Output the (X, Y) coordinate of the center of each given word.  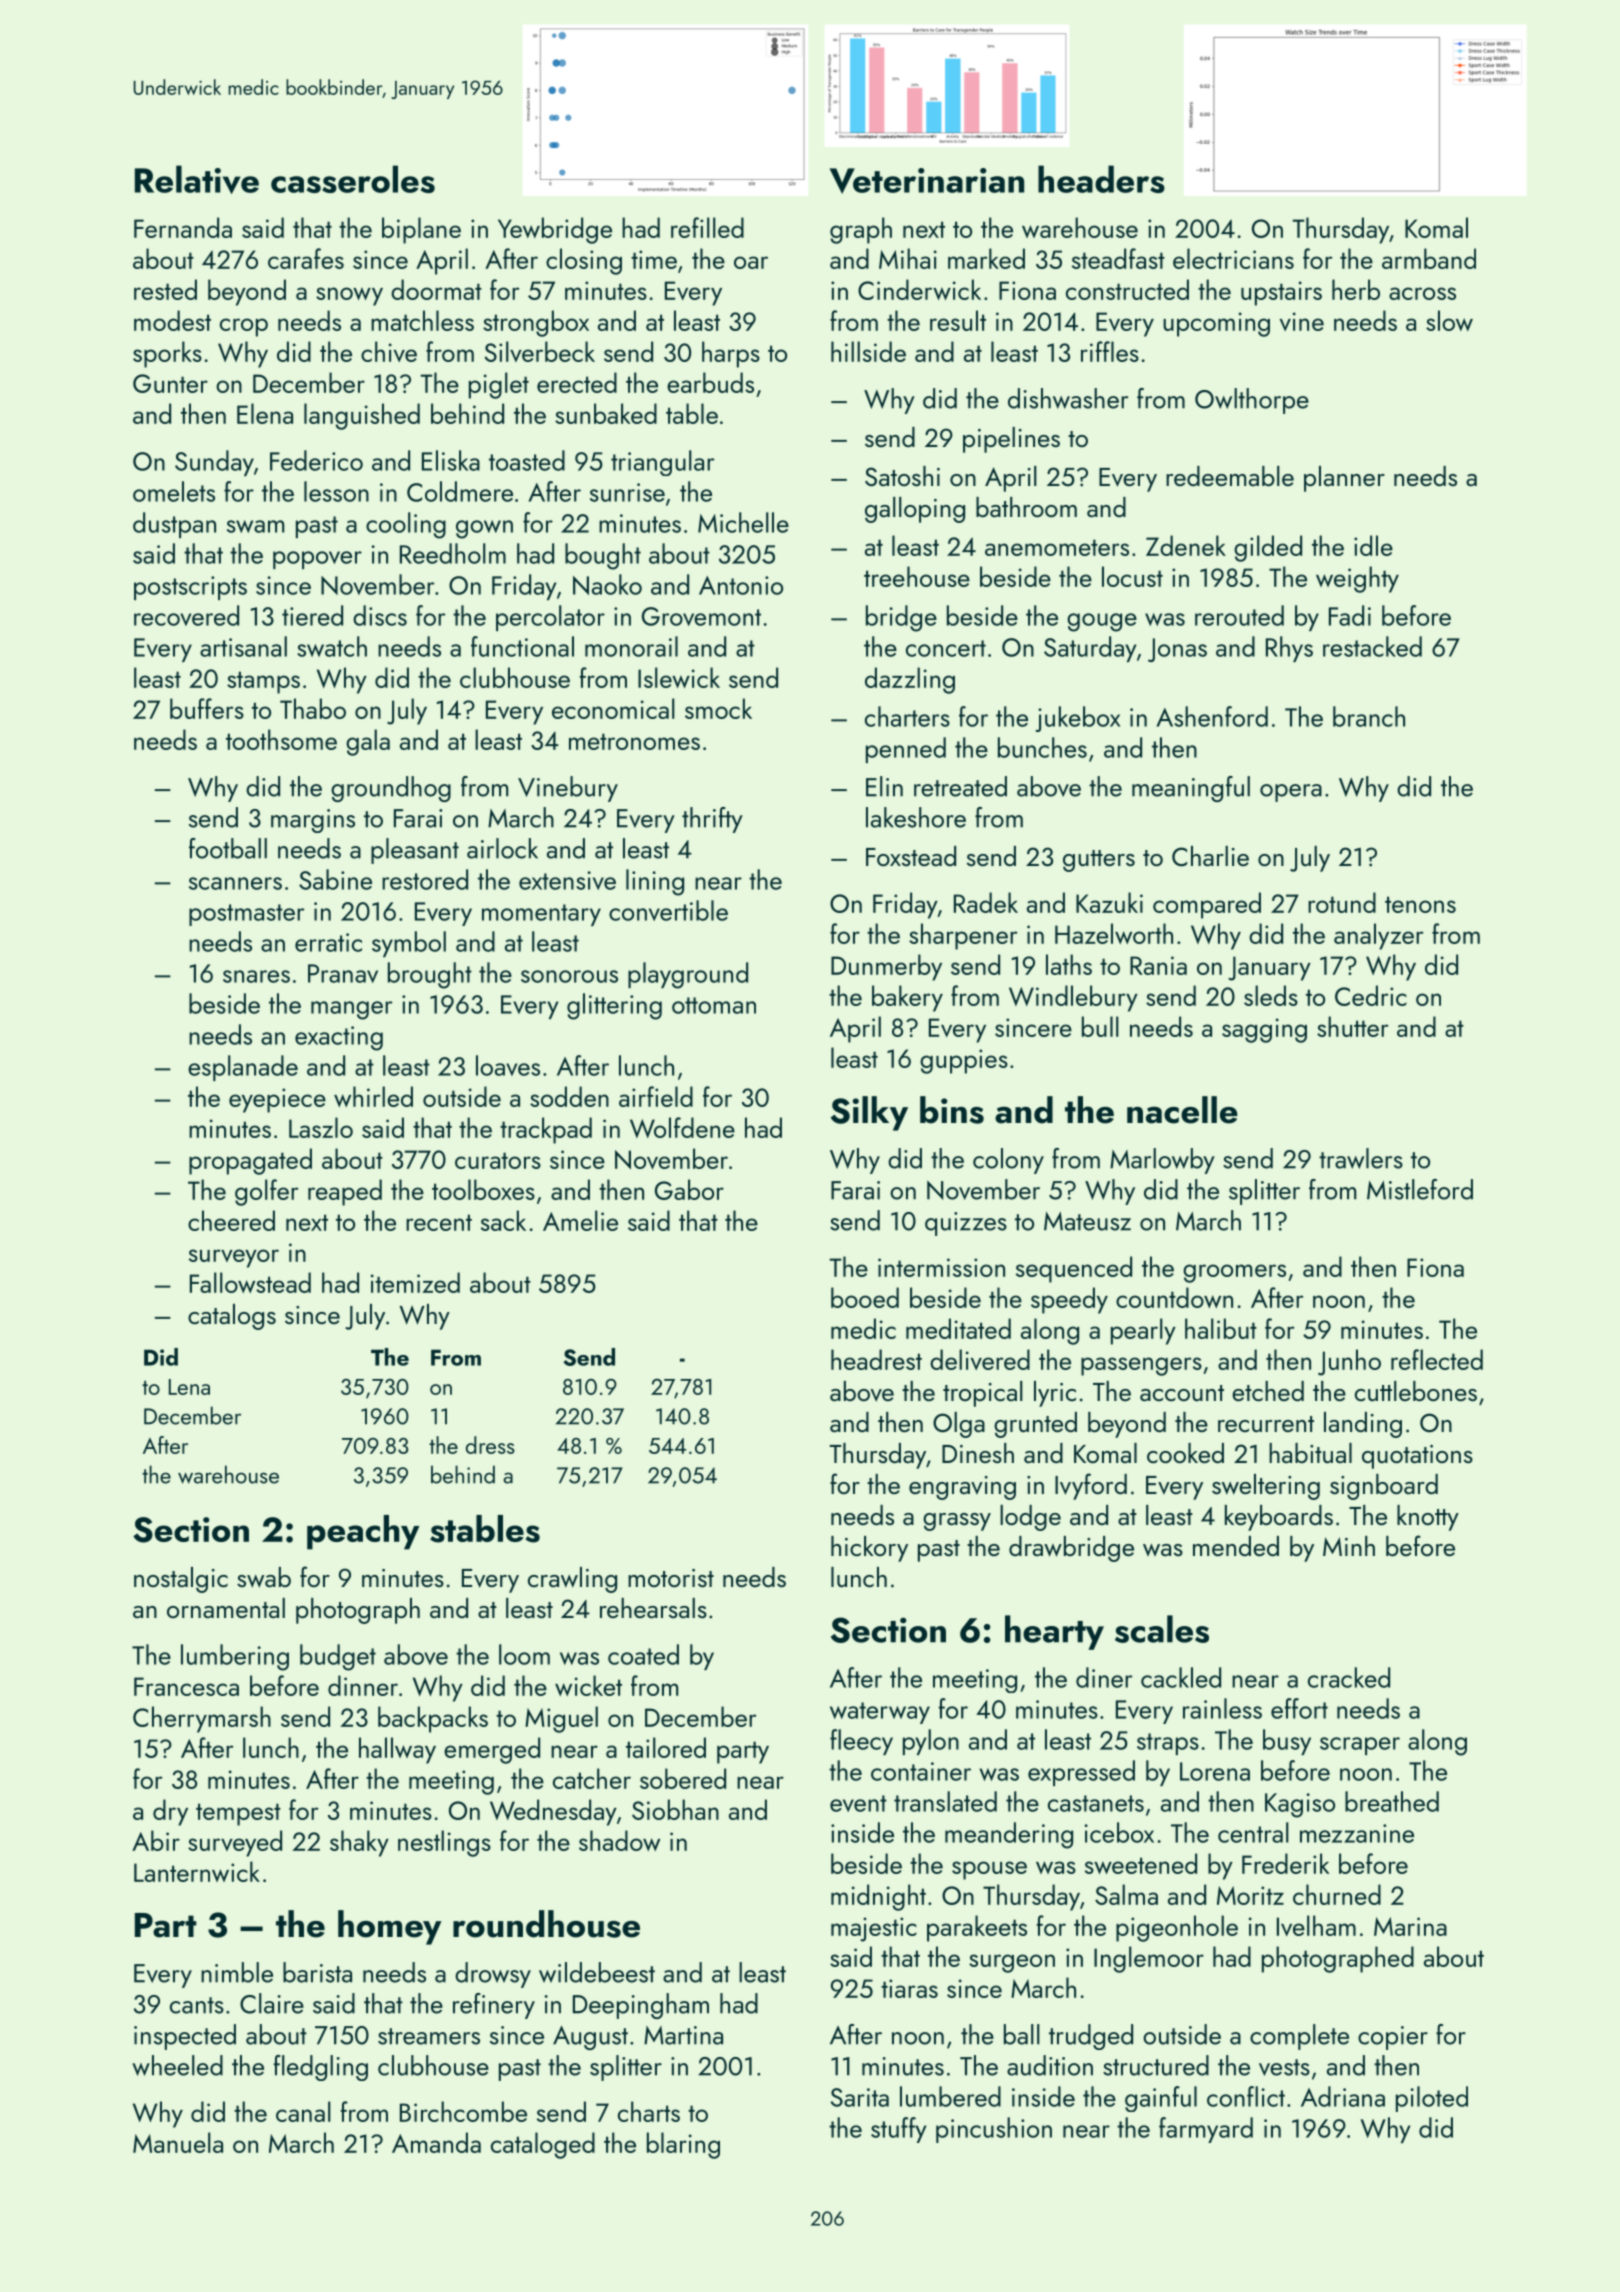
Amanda (436, 2142)
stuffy (898, 2130)
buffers (207, 708)
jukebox (1078, 719)
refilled (707, 227)
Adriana (1343, 2096)
